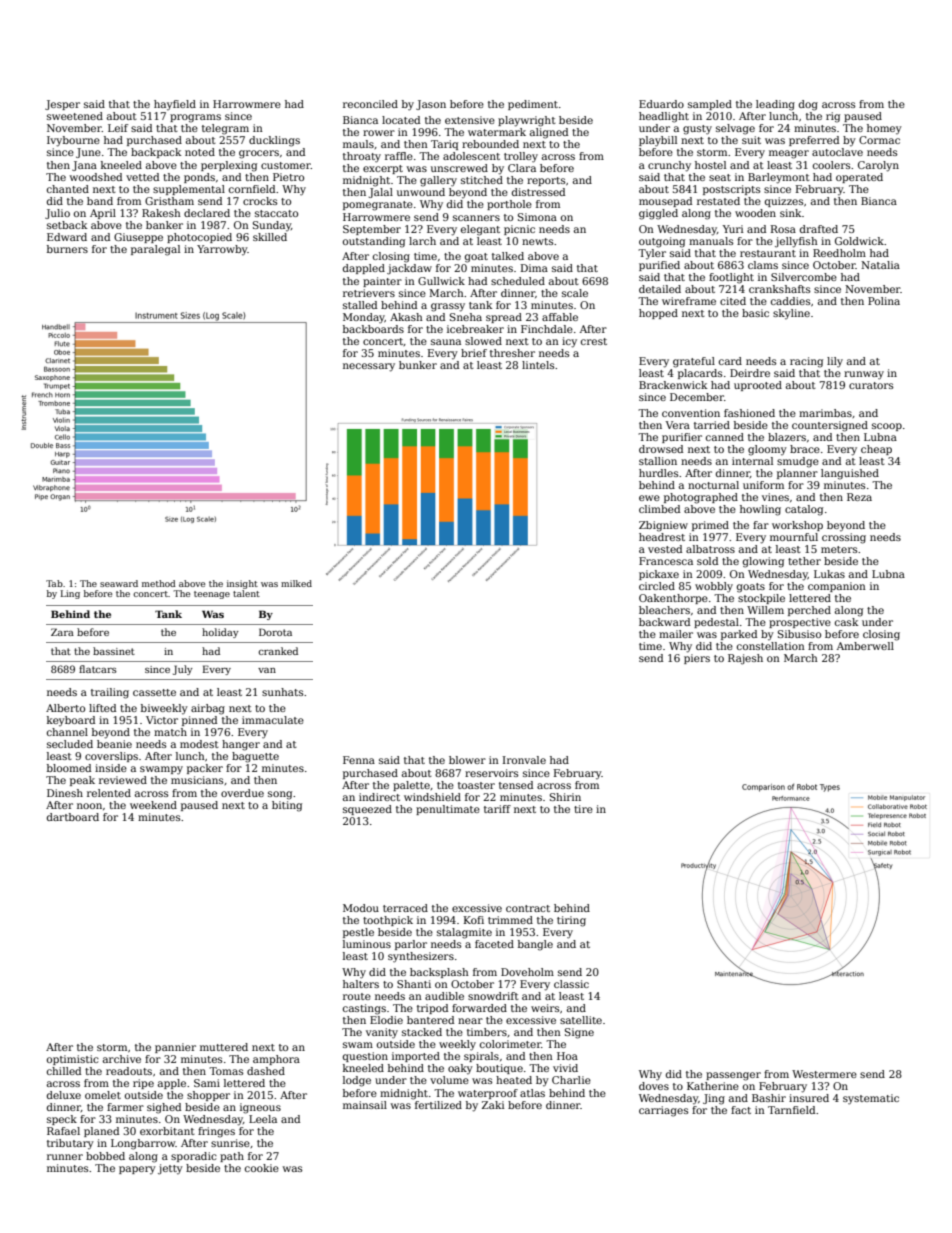  Describe the element at coordinates (871, 1099) in the screenshot. I see `systematic` at that location.
